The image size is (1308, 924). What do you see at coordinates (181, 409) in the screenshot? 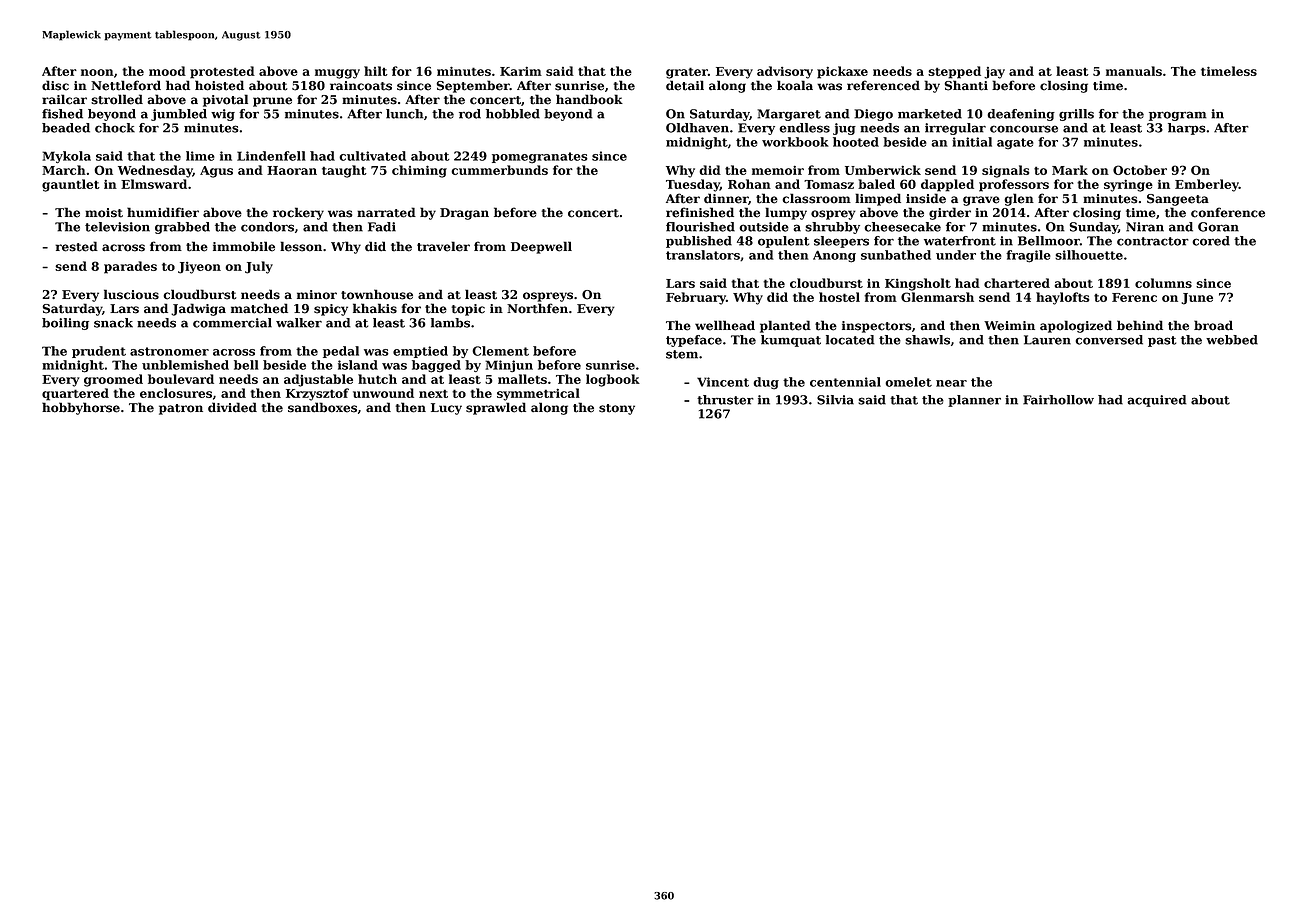
I see `patron` at bounding box center [181, 409].
